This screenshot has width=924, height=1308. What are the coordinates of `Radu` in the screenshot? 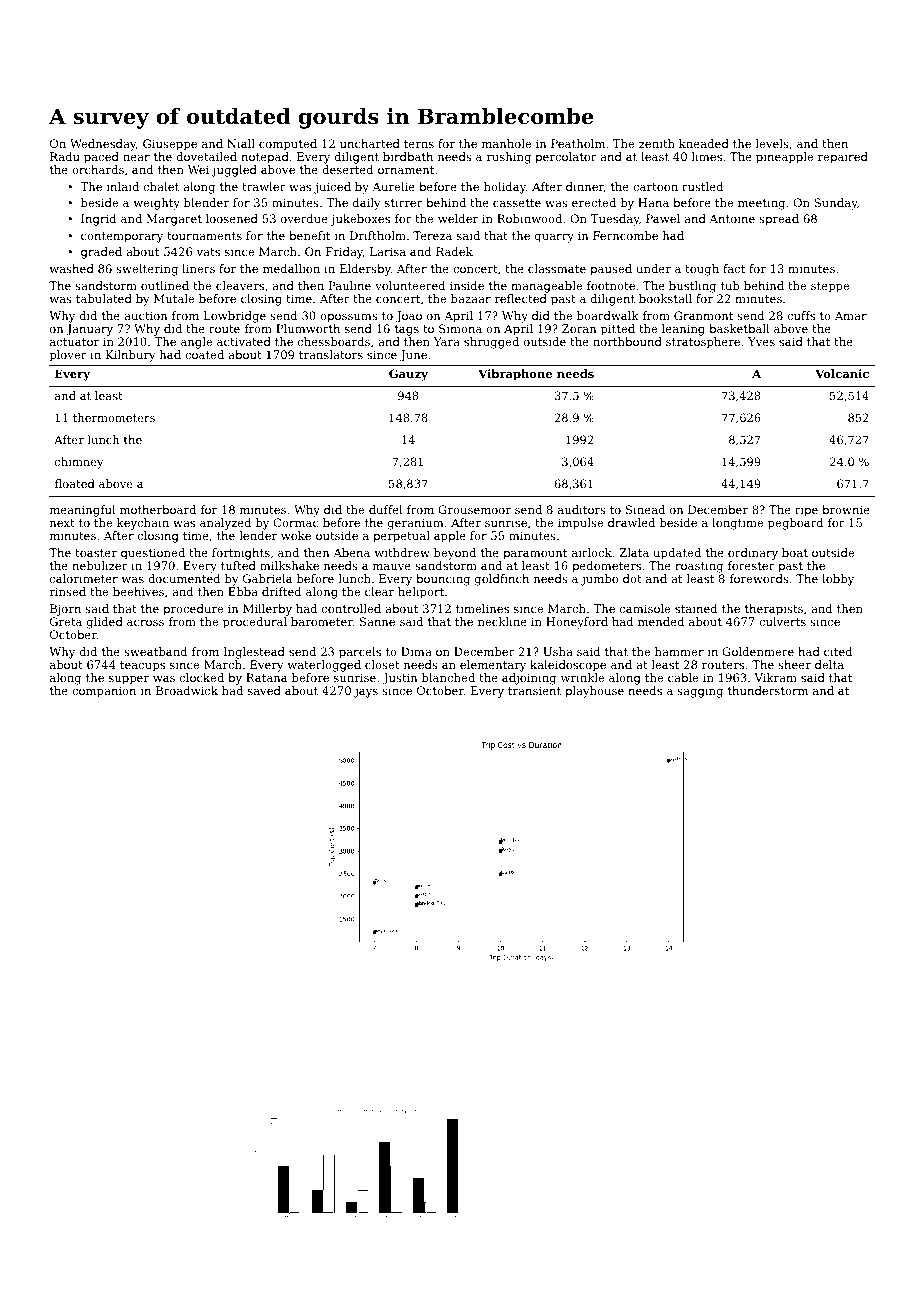 It's located at (65, 156).
